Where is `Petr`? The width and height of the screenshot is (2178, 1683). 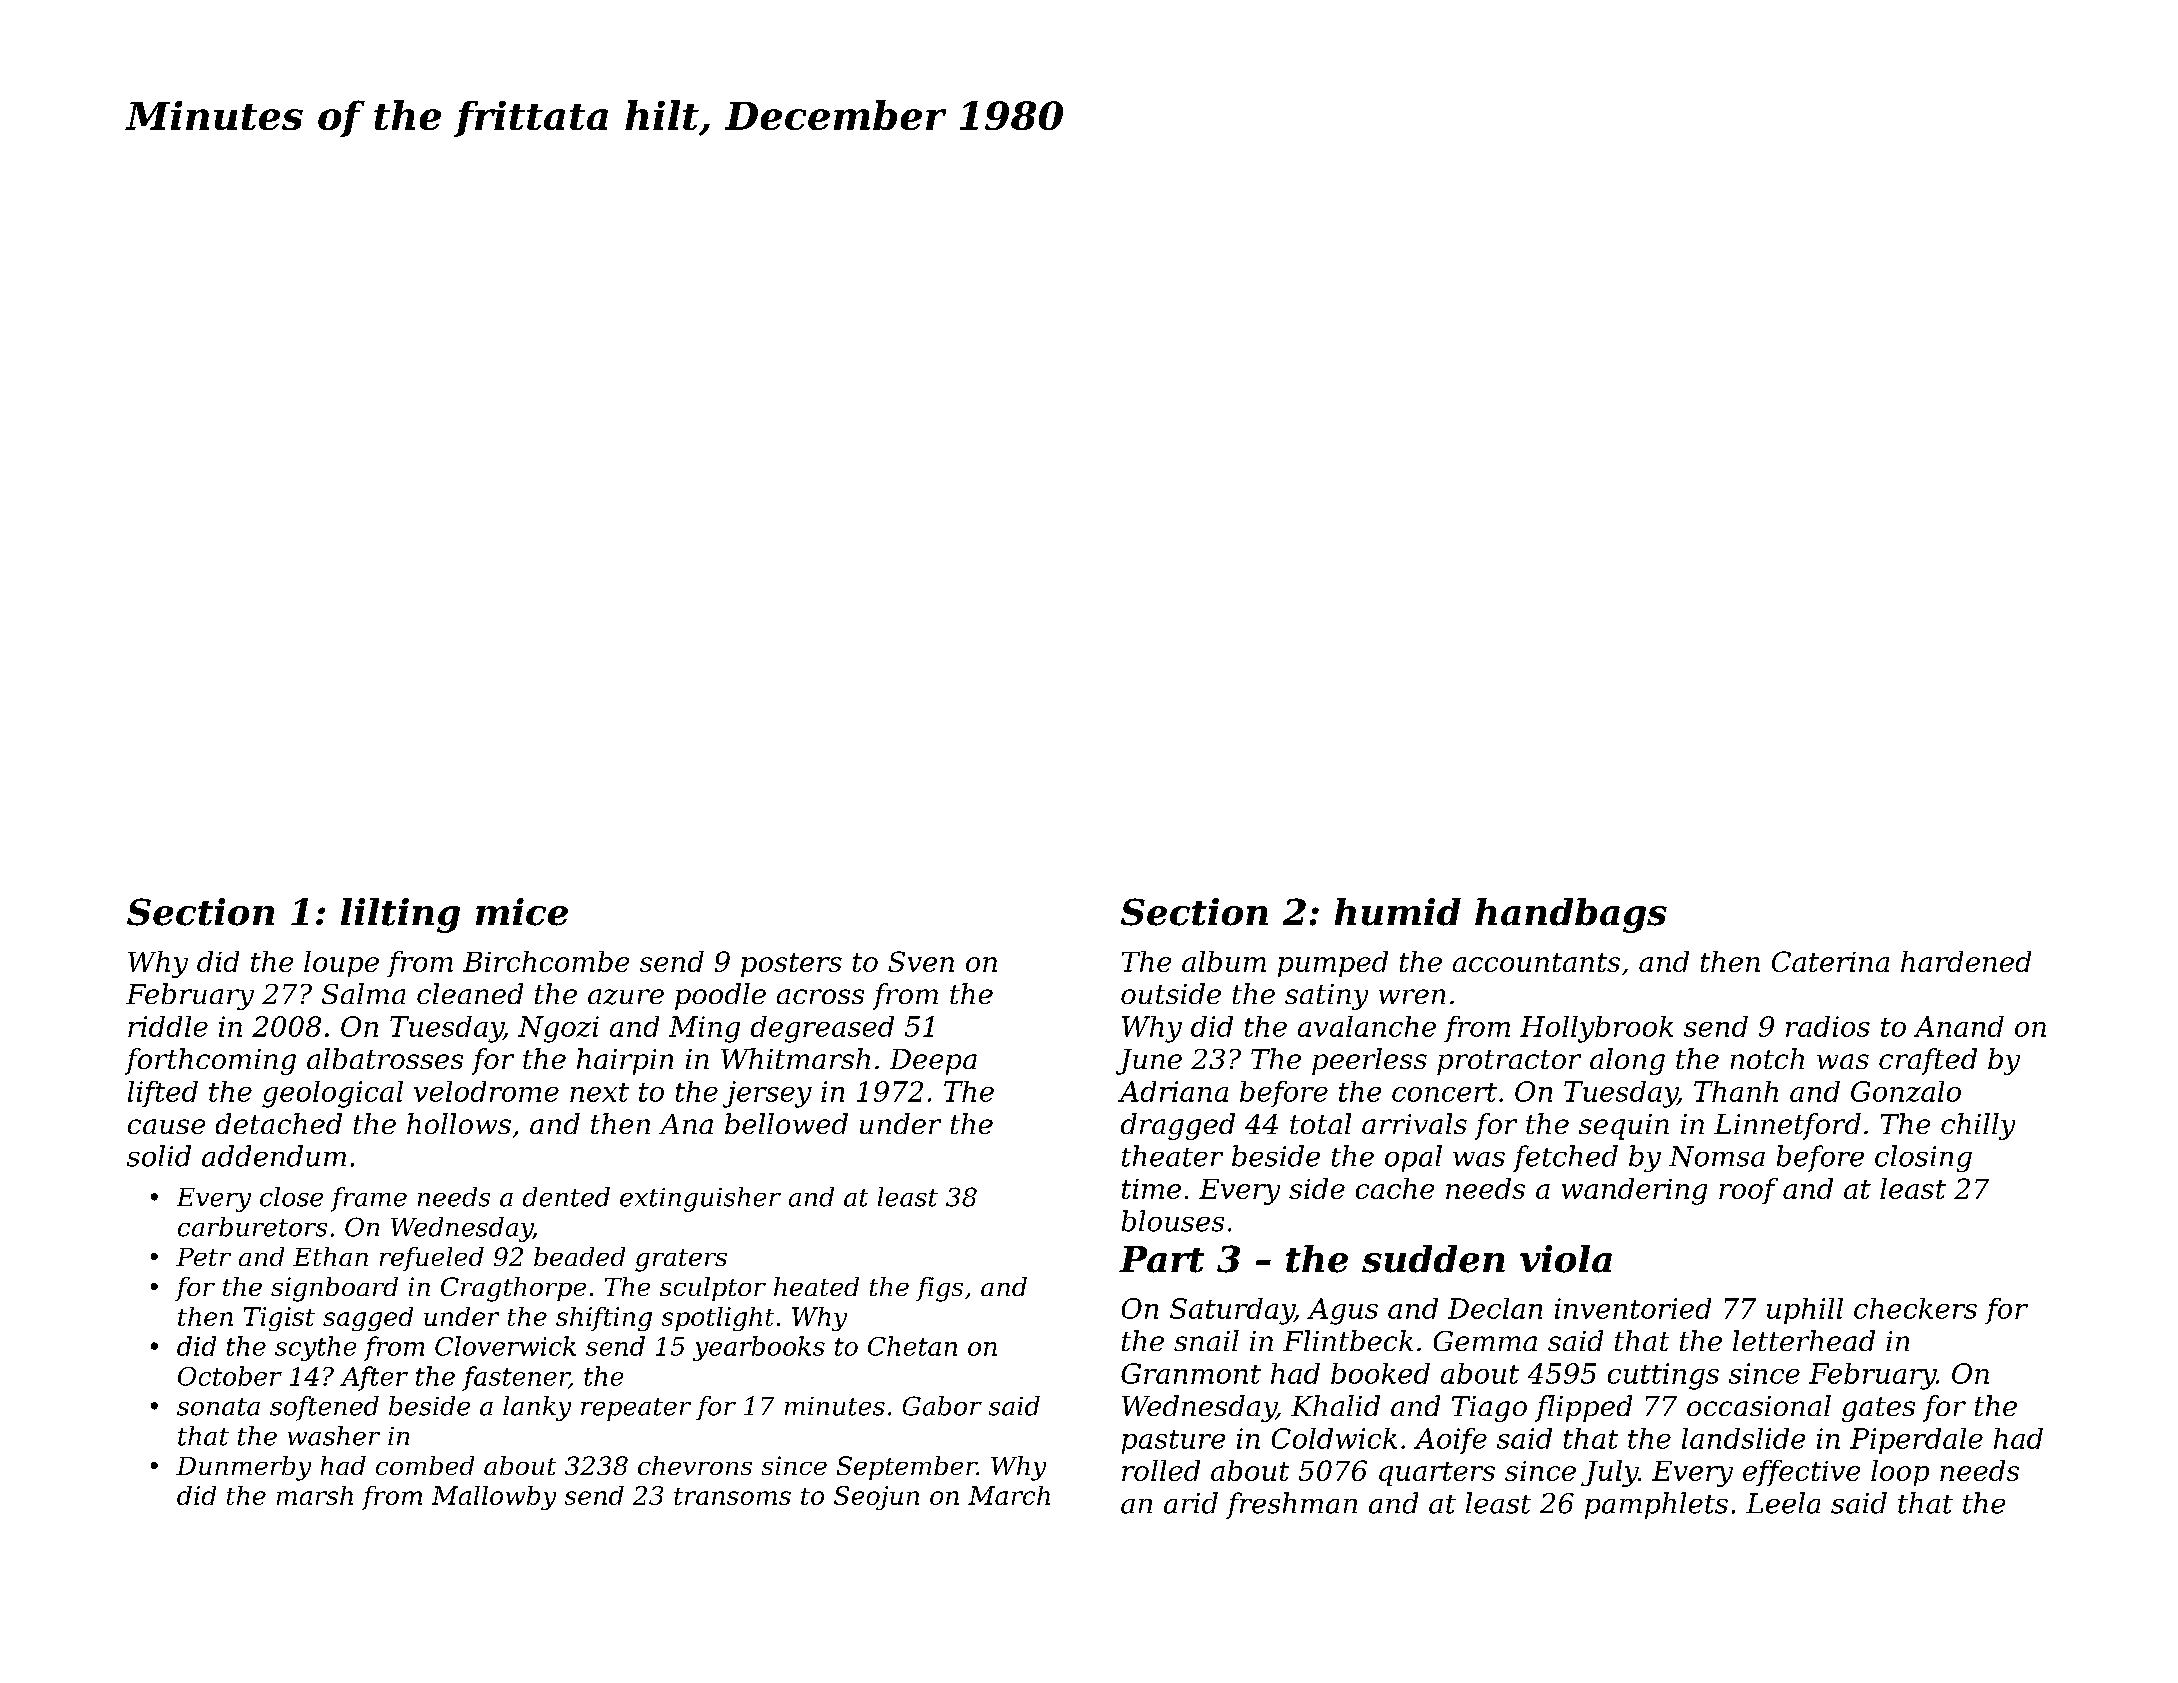 Petr is located at coordinates (203, 1257).
